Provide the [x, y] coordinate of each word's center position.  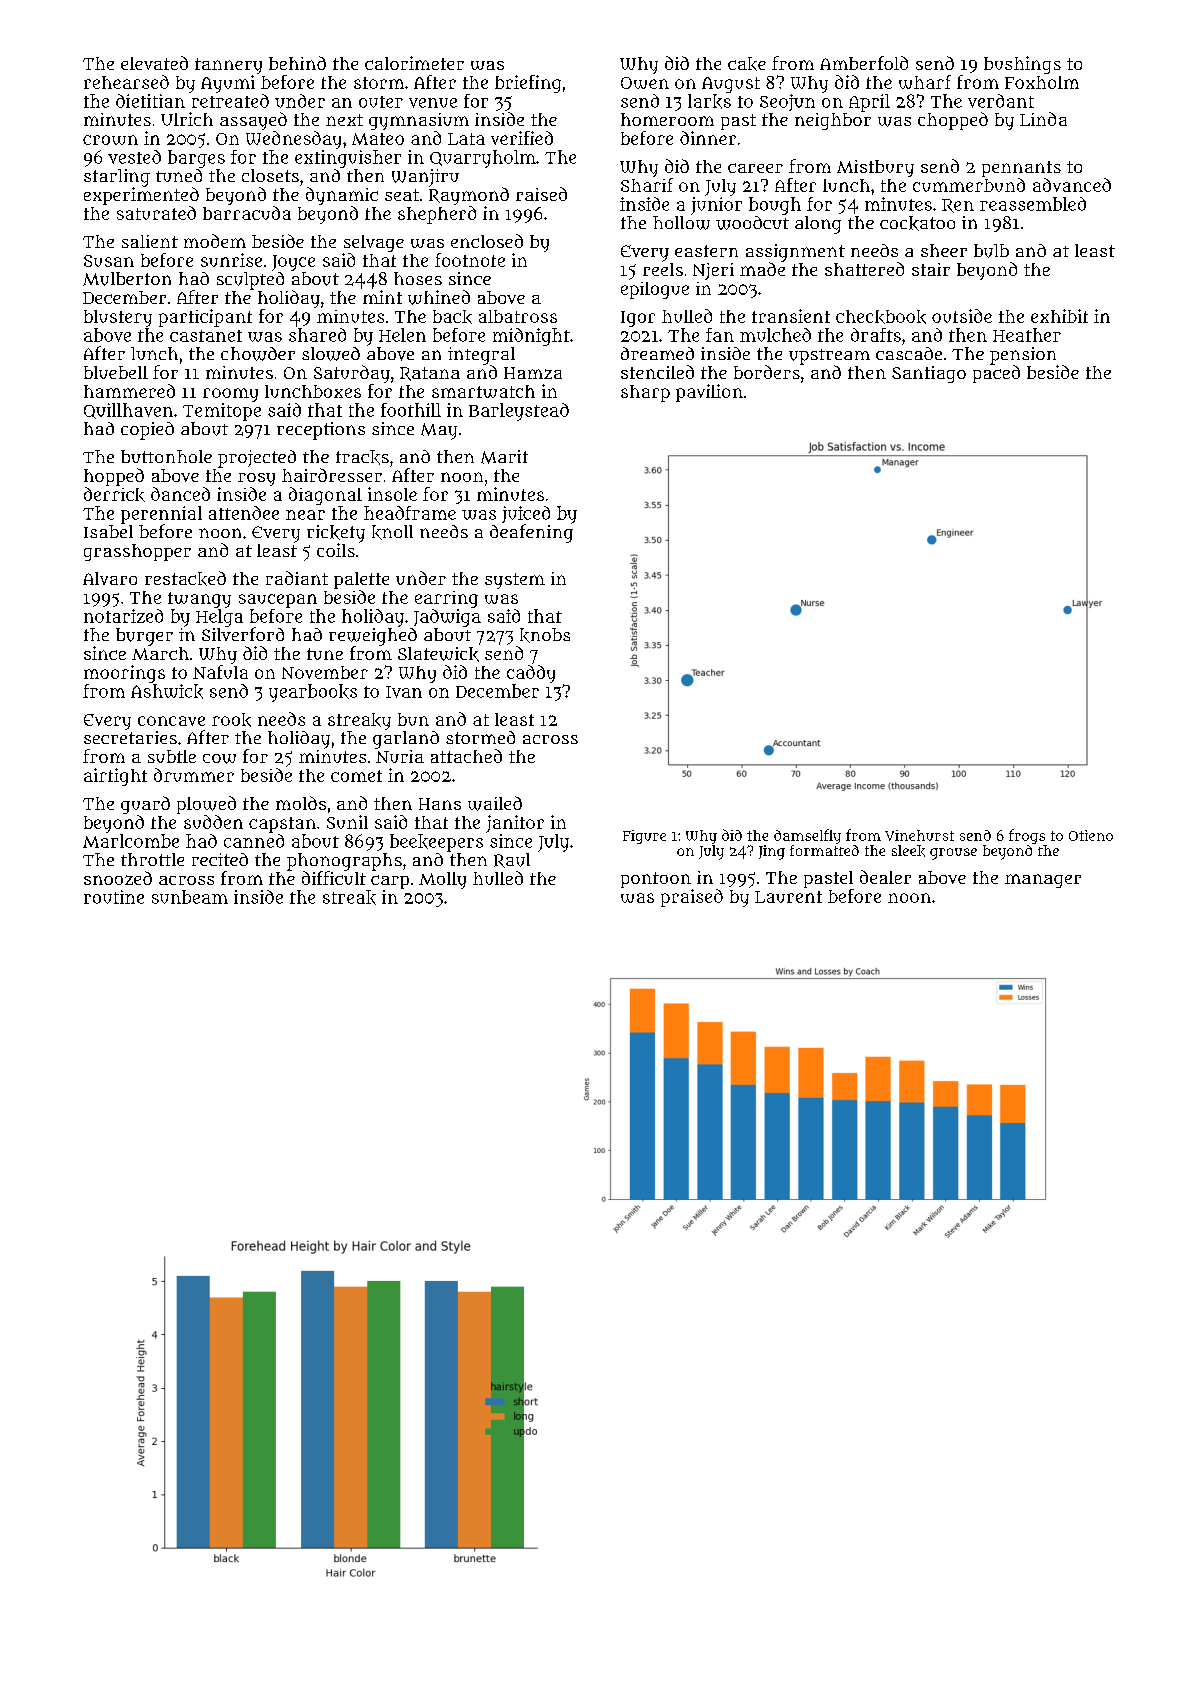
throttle [152, 859]
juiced [526, 514]
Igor [638, 319]
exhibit [1059, 316]
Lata [466, 139]
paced [996, 374]
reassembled [1033, 204]
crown [110, 140]
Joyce [293, 263]
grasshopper [137, 552]
